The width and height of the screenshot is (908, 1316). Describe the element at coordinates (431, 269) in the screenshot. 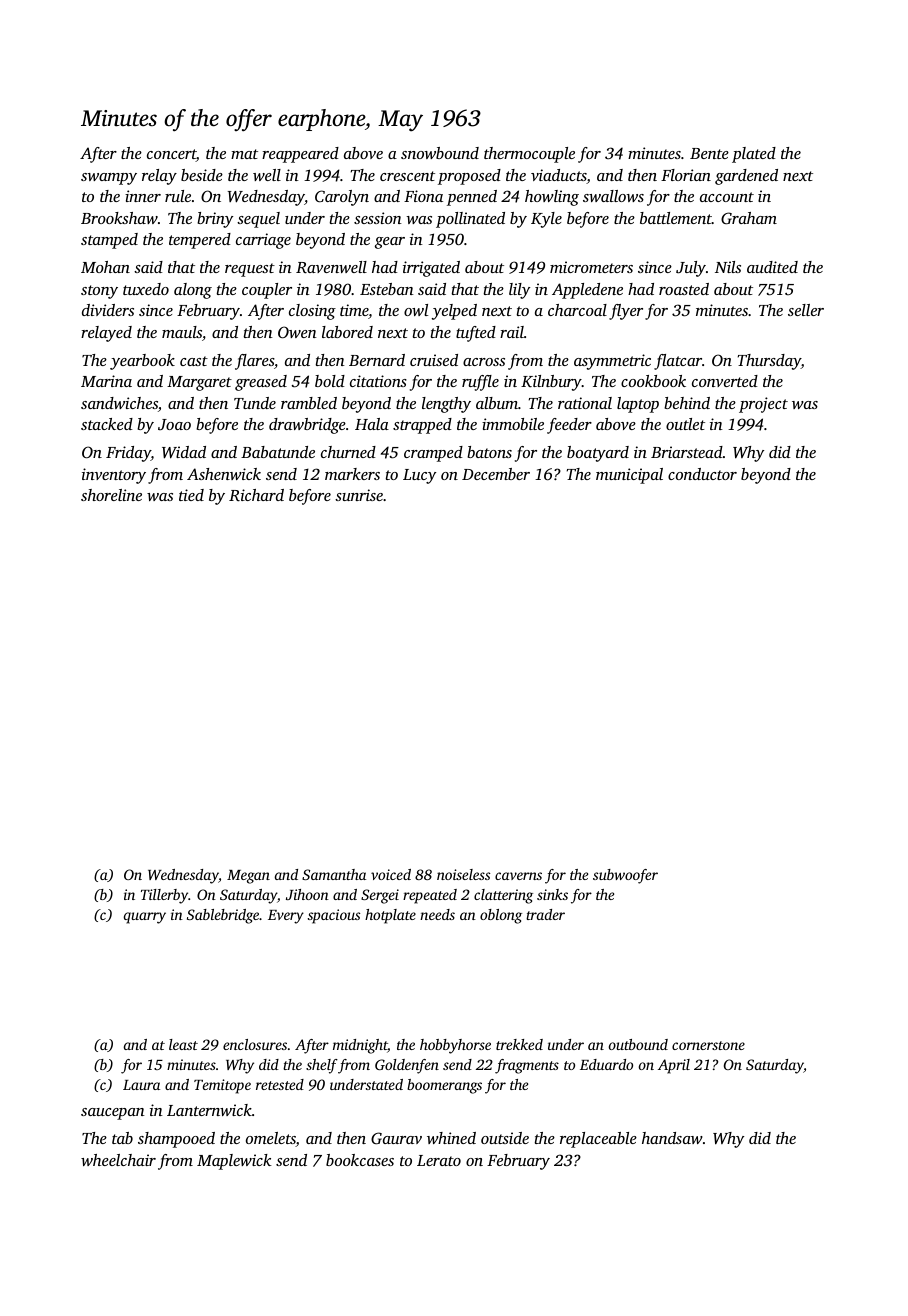

I see `irrigated` at that location.
